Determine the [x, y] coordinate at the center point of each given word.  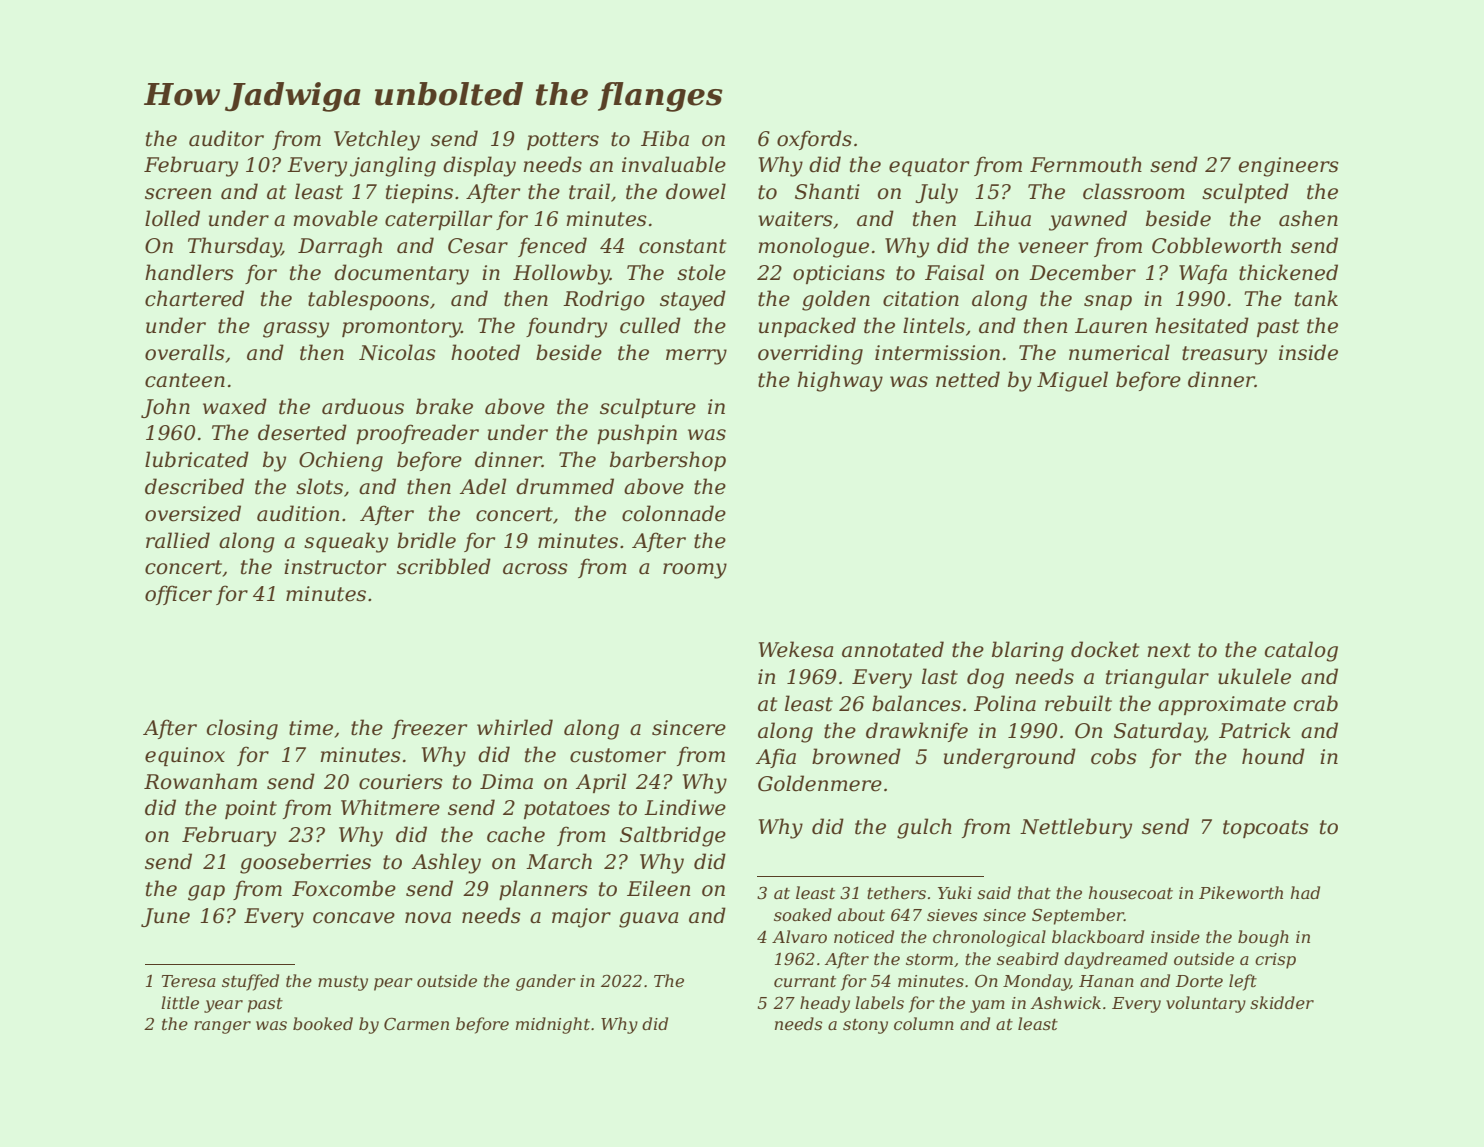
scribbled [444, 566]
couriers [401, 782]
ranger [222, 1027]
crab [1316, 703]
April [601, 783]
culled [650, 325]
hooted [485, 352]
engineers [1289, 167]
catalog [1301, 651]
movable [336, 218]
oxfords [814, 140]
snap [1108, 302]
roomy [695, 571]
